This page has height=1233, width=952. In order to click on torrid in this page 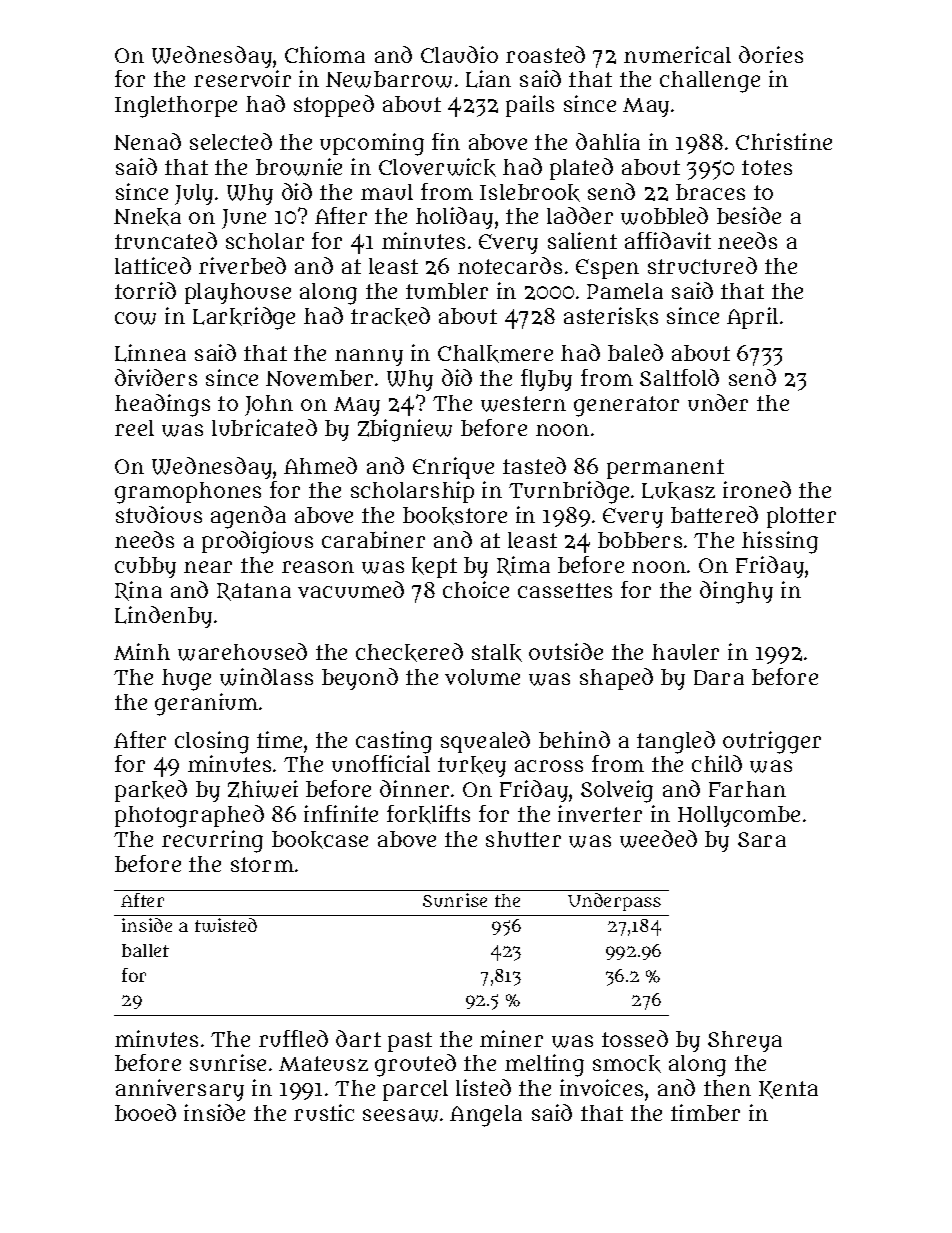, I will do `click(145, 290)`.
